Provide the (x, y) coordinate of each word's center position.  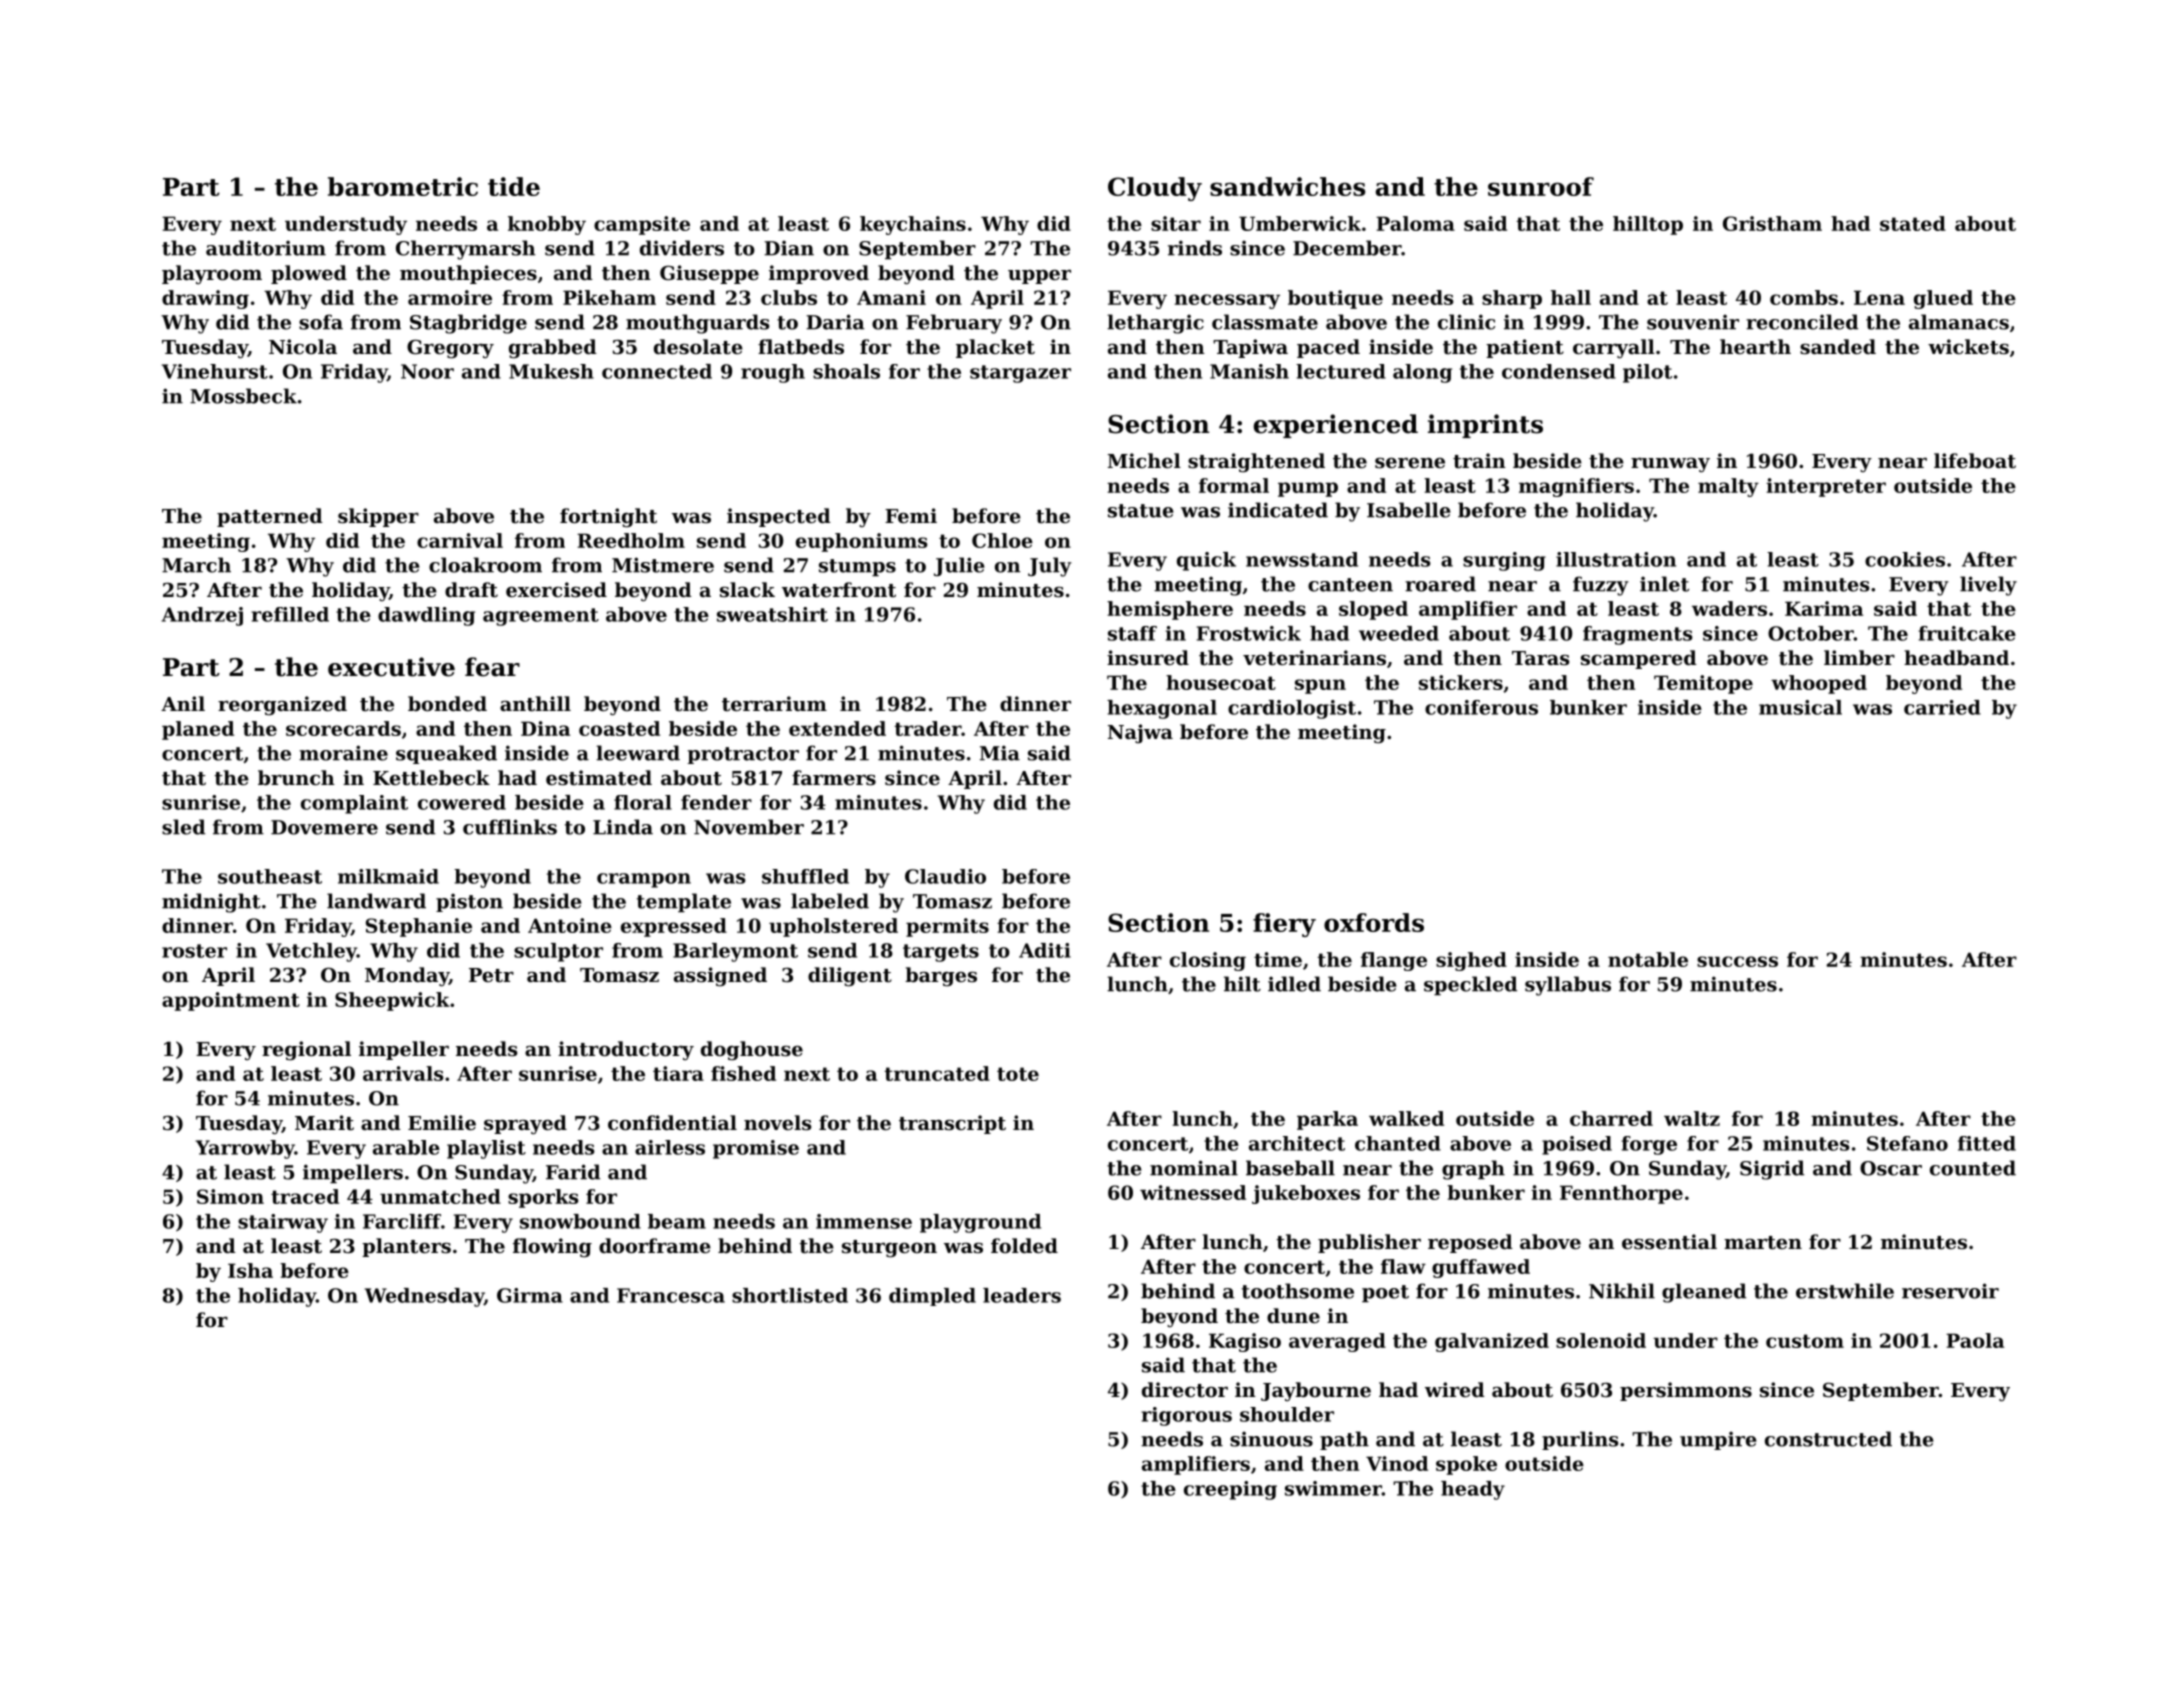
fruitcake (1967, 633)
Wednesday (424, 1297)
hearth (1755, 347)
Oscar (1891, 1168)
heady (1473, 1490)
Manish (1249, 371)
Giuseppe (709, 274)
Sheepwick (392, 1001)
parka (1327, 1120)
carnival (460, 540)
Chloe (1002, 540)
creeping (1230, 1490)
